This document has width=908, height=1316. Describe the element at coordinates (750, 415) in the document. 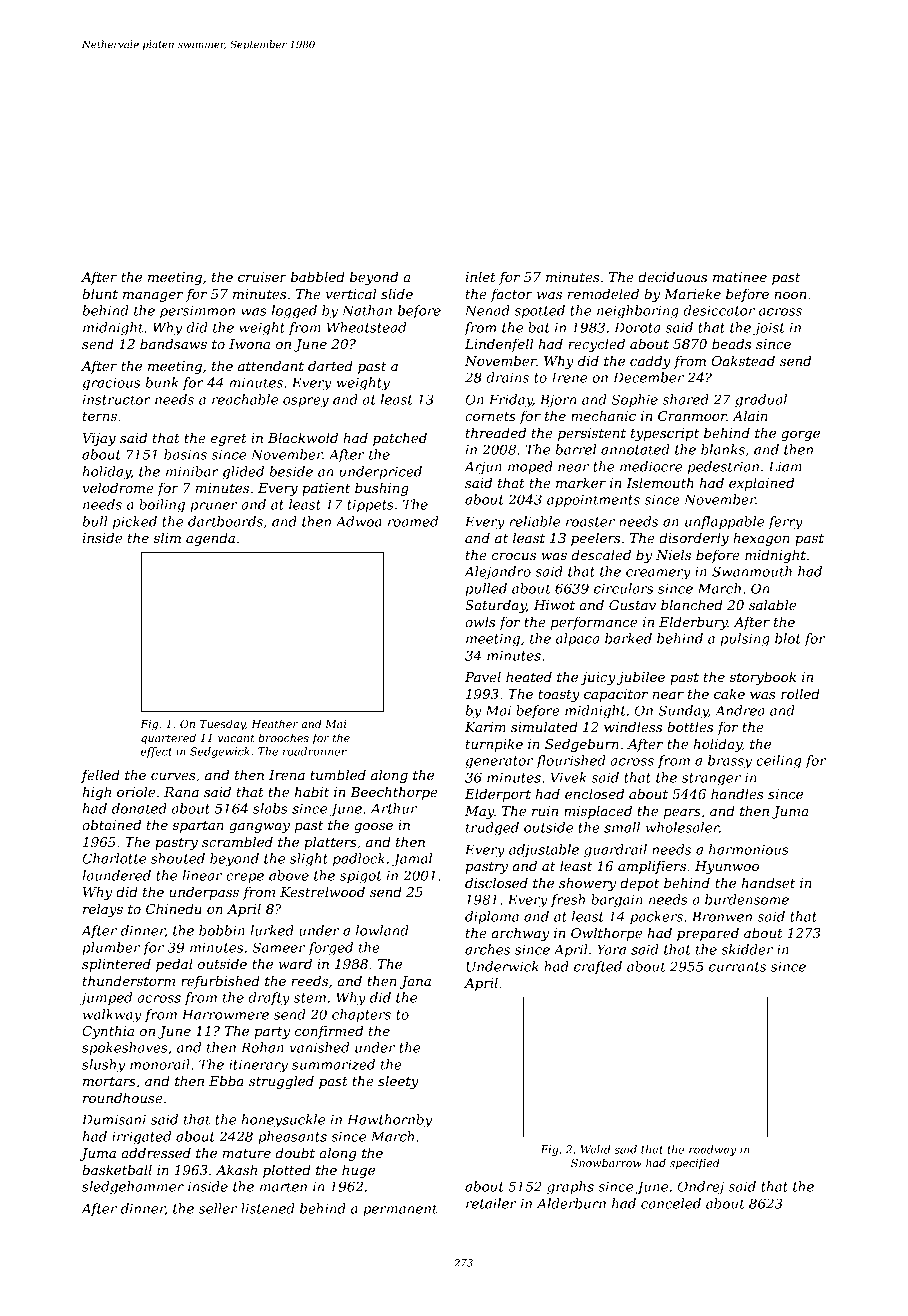

I see `Alain` at that location.
